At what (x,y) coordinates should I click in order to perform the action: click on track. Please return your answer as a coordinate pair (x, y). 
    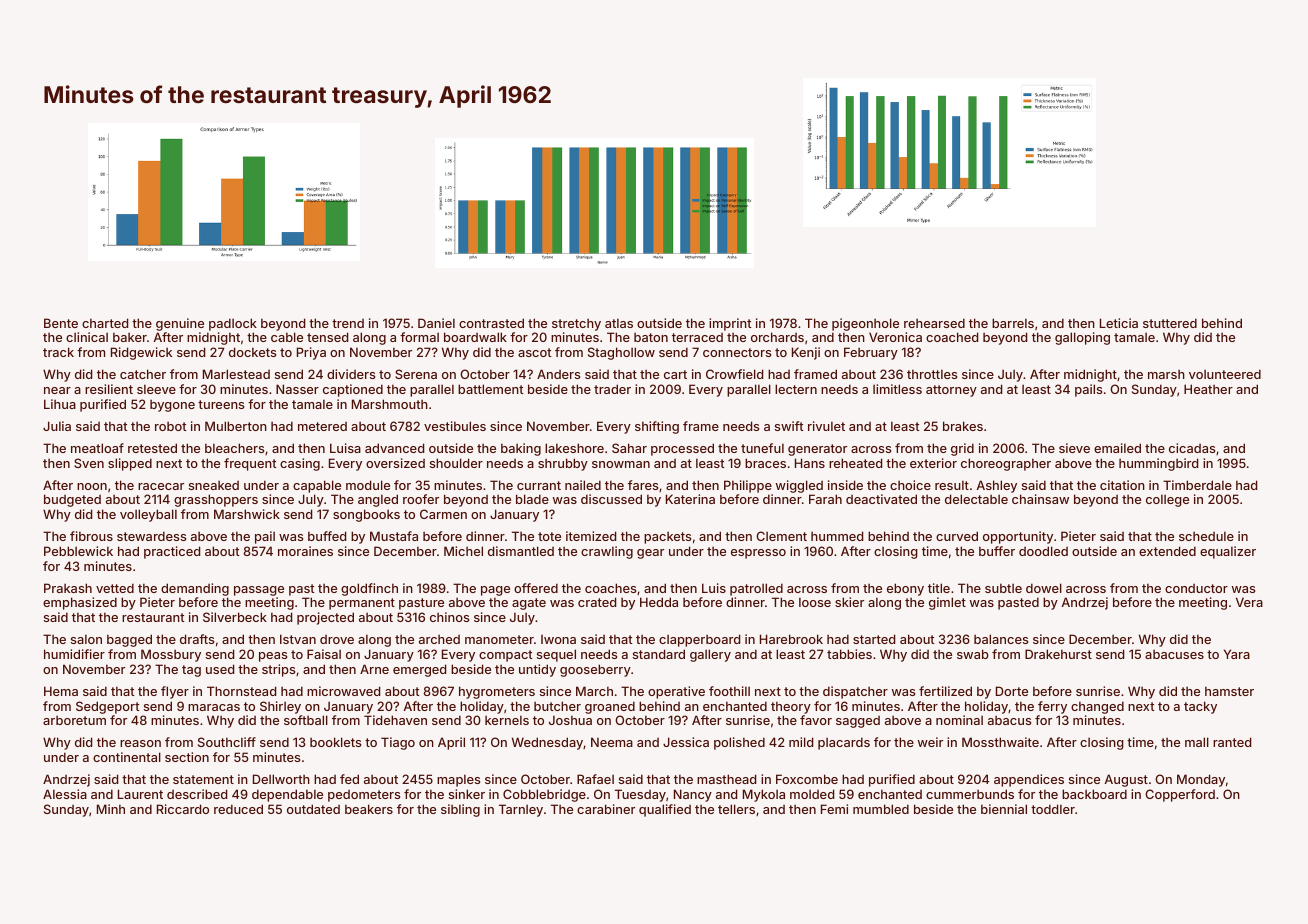
    Looking at the image, I should click on (58, 352).
